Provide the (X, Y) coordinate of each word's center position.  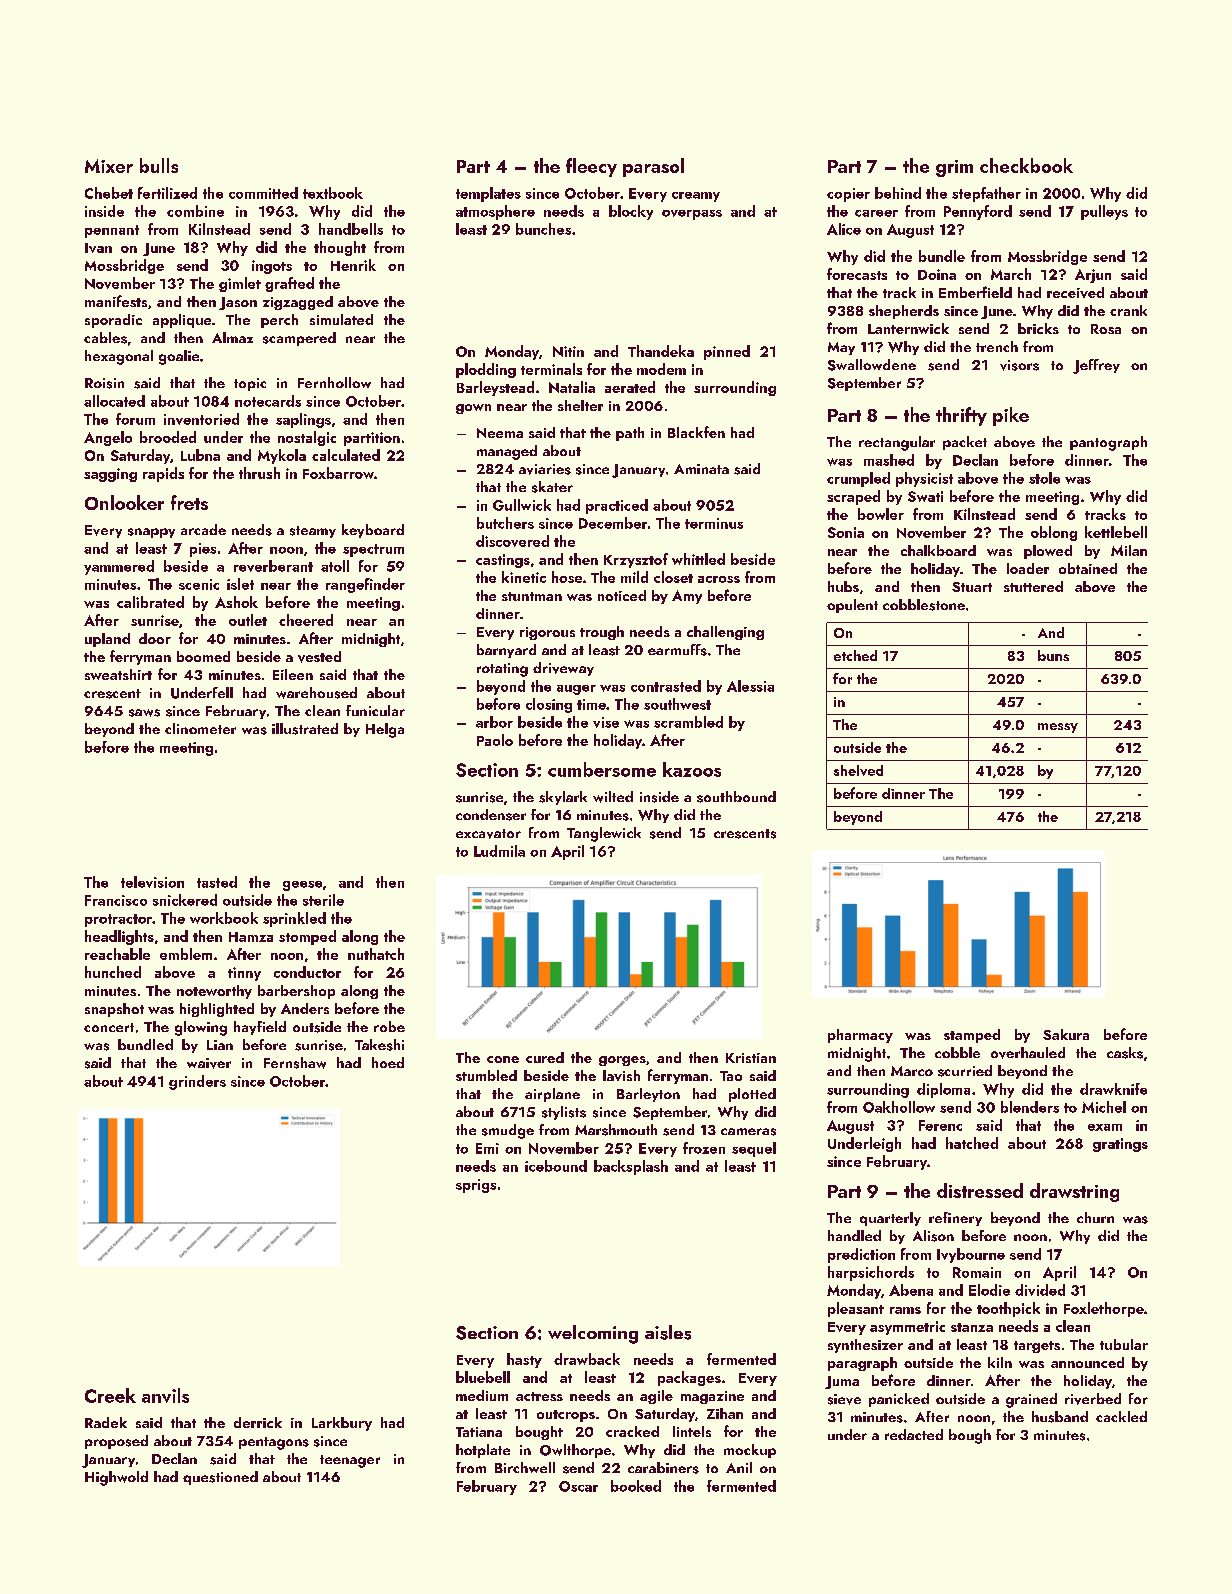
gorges (622, 1061)
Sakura (1066, 1034)
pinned (727, 352)
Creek (110, 1395)
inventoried (201, 419)
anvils (165, 1395)
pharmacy (860, 1036)
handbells (351, 229)
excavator (488, 834)
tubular (1124, 1344)
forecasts (857, 274)
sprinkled (294, 919)
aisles (668, 1332)
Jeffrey (1096, 366)
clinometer (200, 728)
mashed (889, 460)
